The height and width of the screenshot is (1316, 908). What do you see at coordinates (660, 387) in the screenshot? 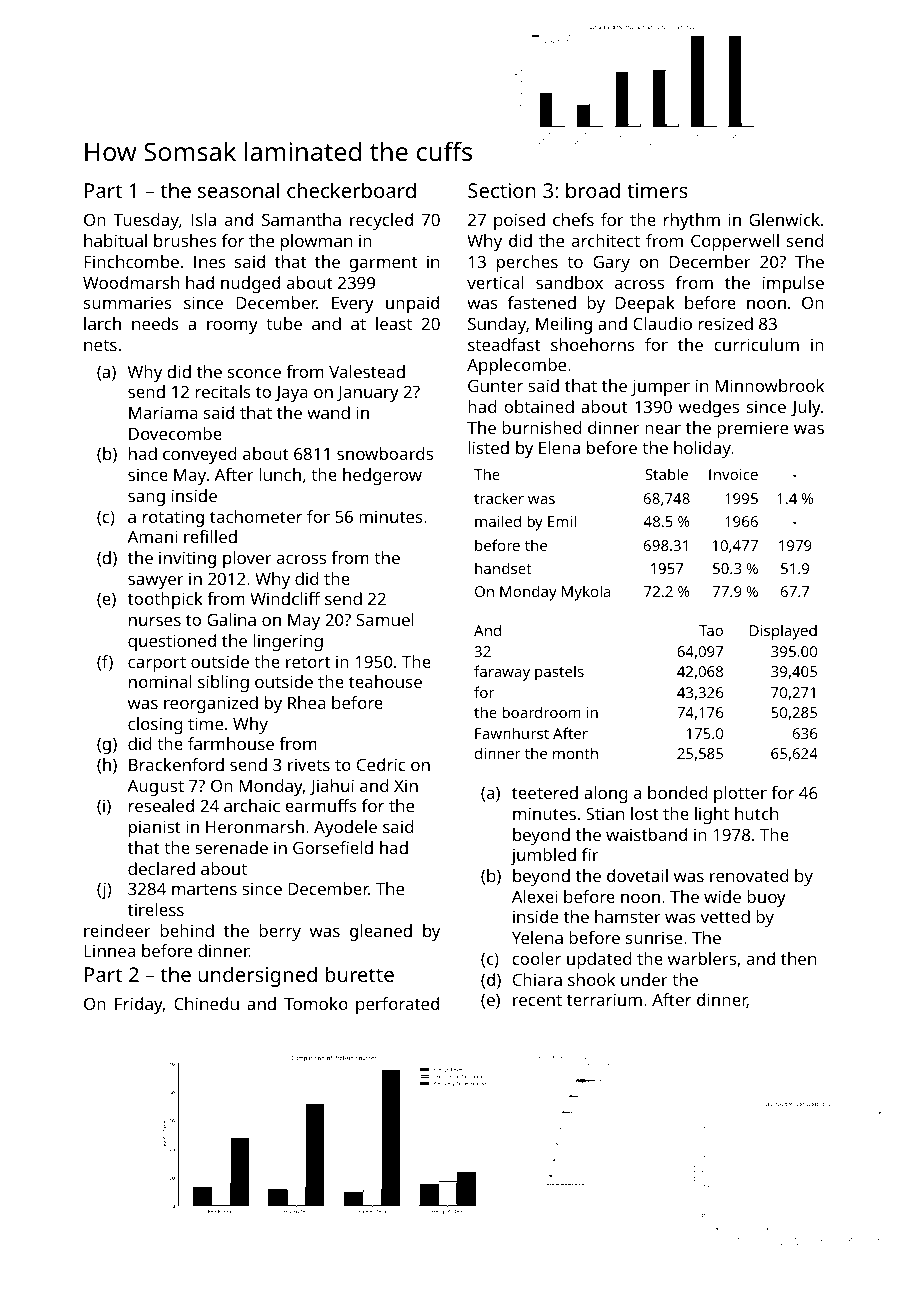
I see `jumper` at bounding box center [660, 387].
